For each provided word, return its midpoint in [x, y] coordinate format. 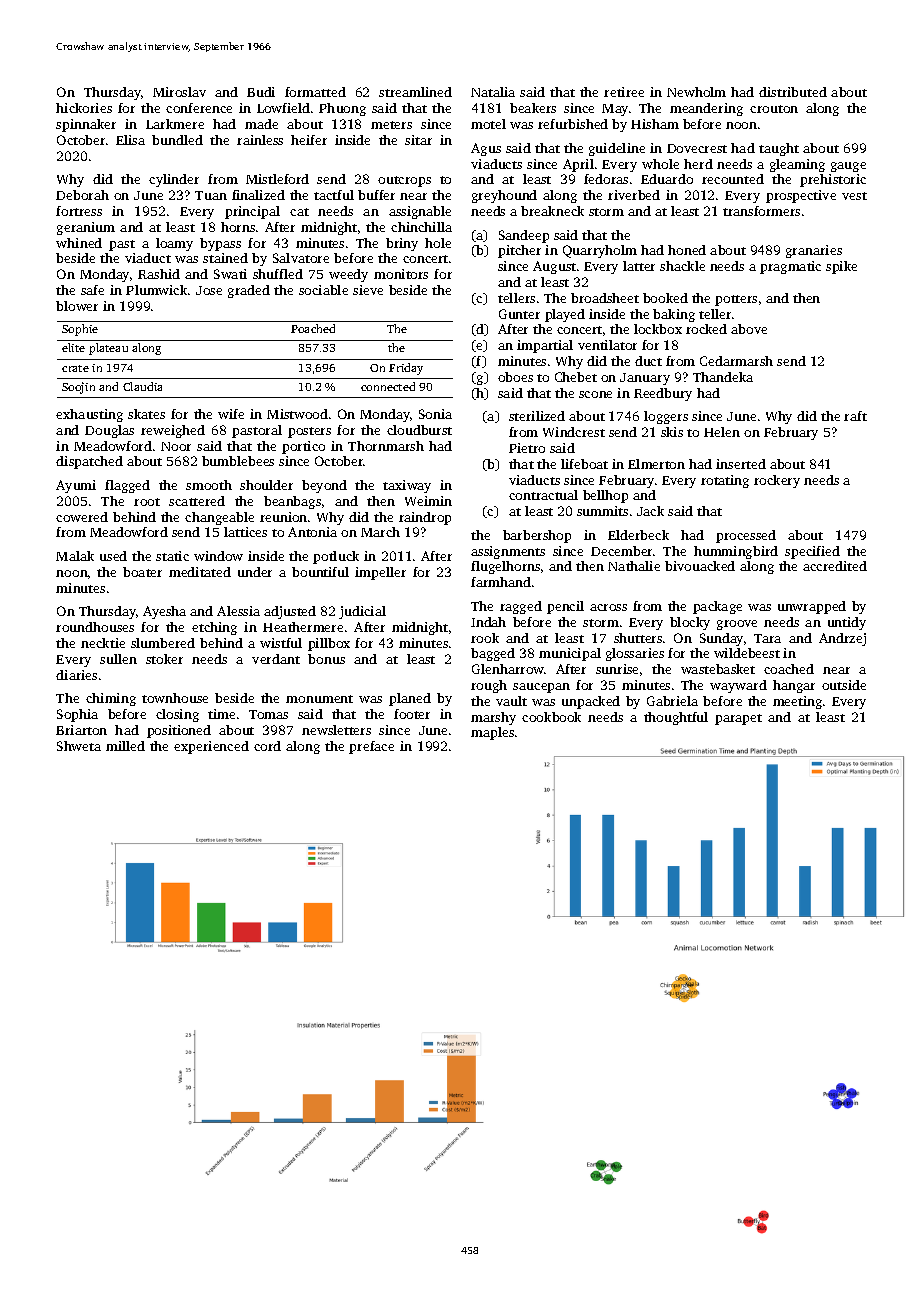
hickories [84, 108]
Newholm [696, 92]
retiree [624, 92]
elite [73, 347]
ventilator [607, 345]
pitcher [519, 251]
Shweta [79, 746]
